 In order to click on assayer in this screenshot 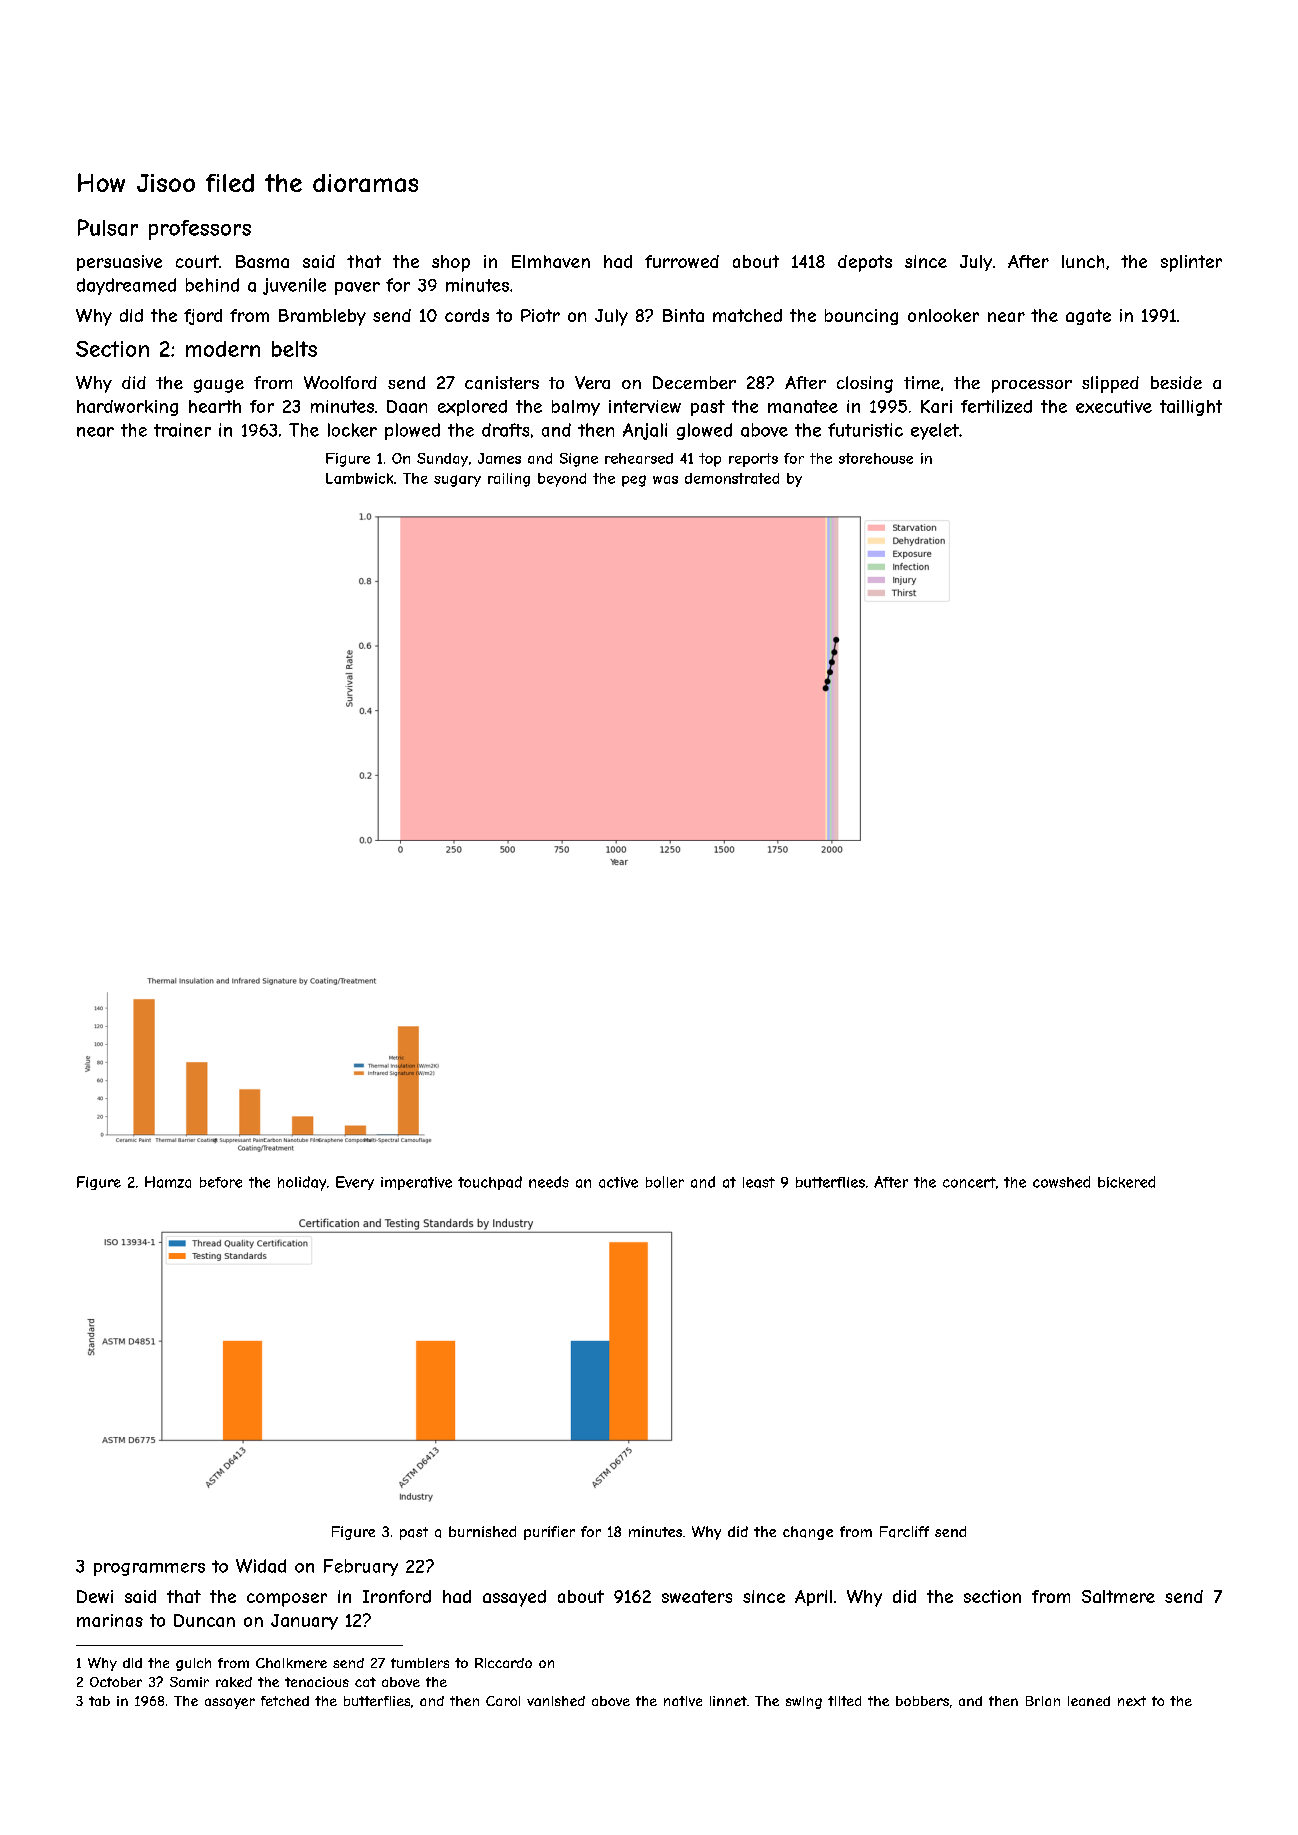, I will do `click(230, 1703)`.
